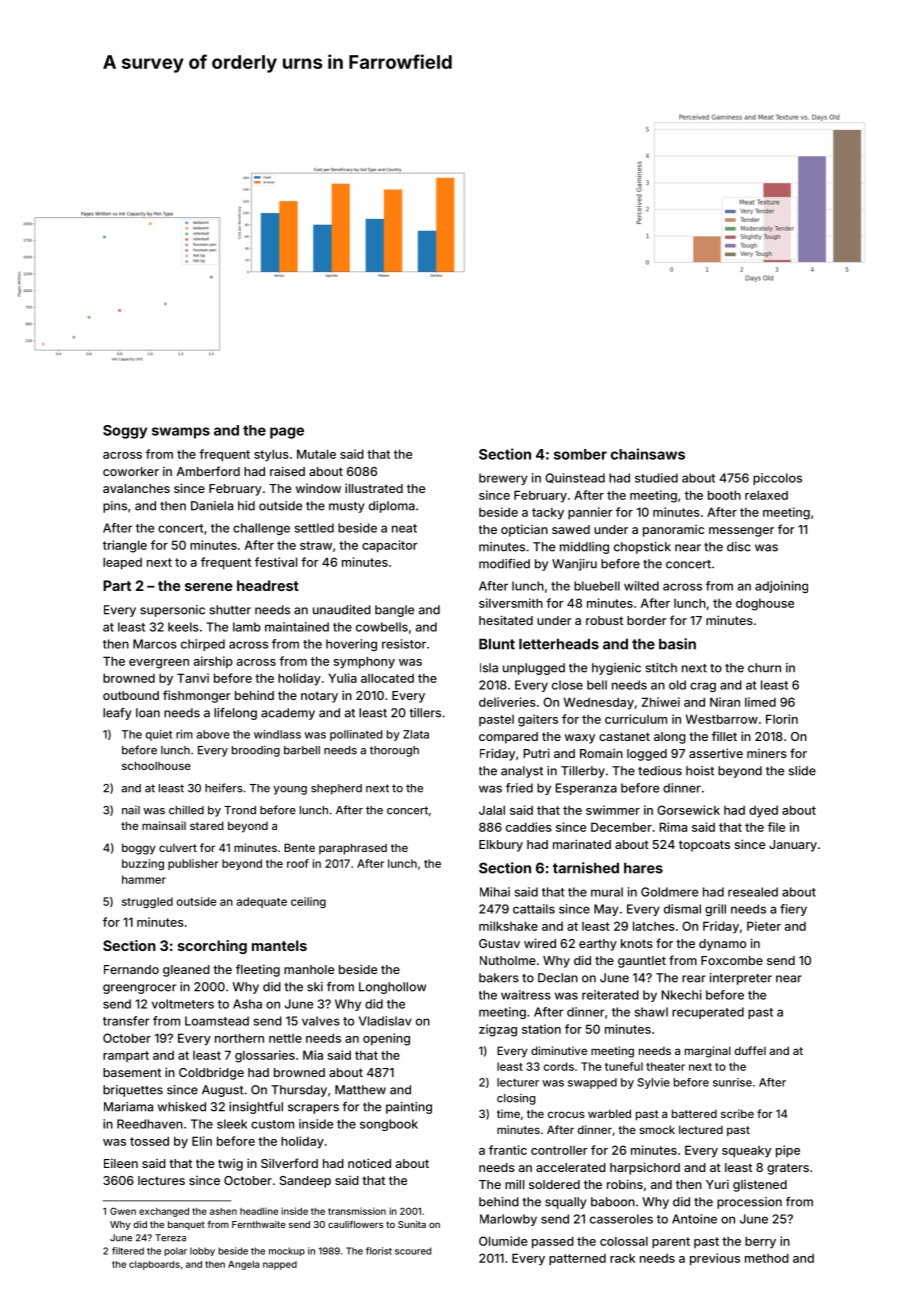 The width and height of the screenshot is (924, 1308). I want to click on chainsaws, so click(648, 454).
